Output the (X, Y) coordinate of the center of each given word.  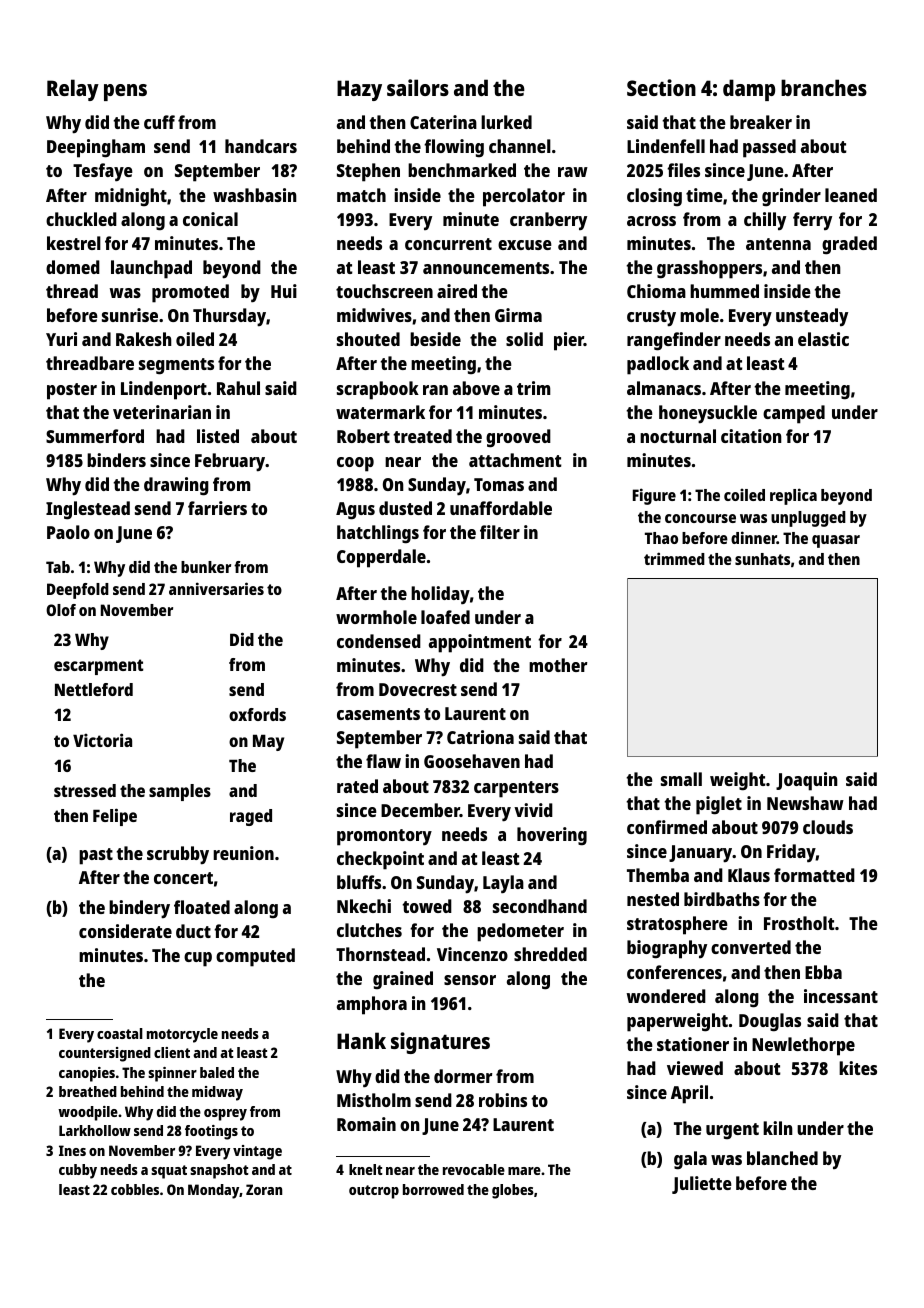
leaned (851, 195)
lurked (506, 122)
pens (125, 92)
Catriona (480, 737)
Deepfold (78, 591)
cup (198, 959)
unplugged (808, 519)
